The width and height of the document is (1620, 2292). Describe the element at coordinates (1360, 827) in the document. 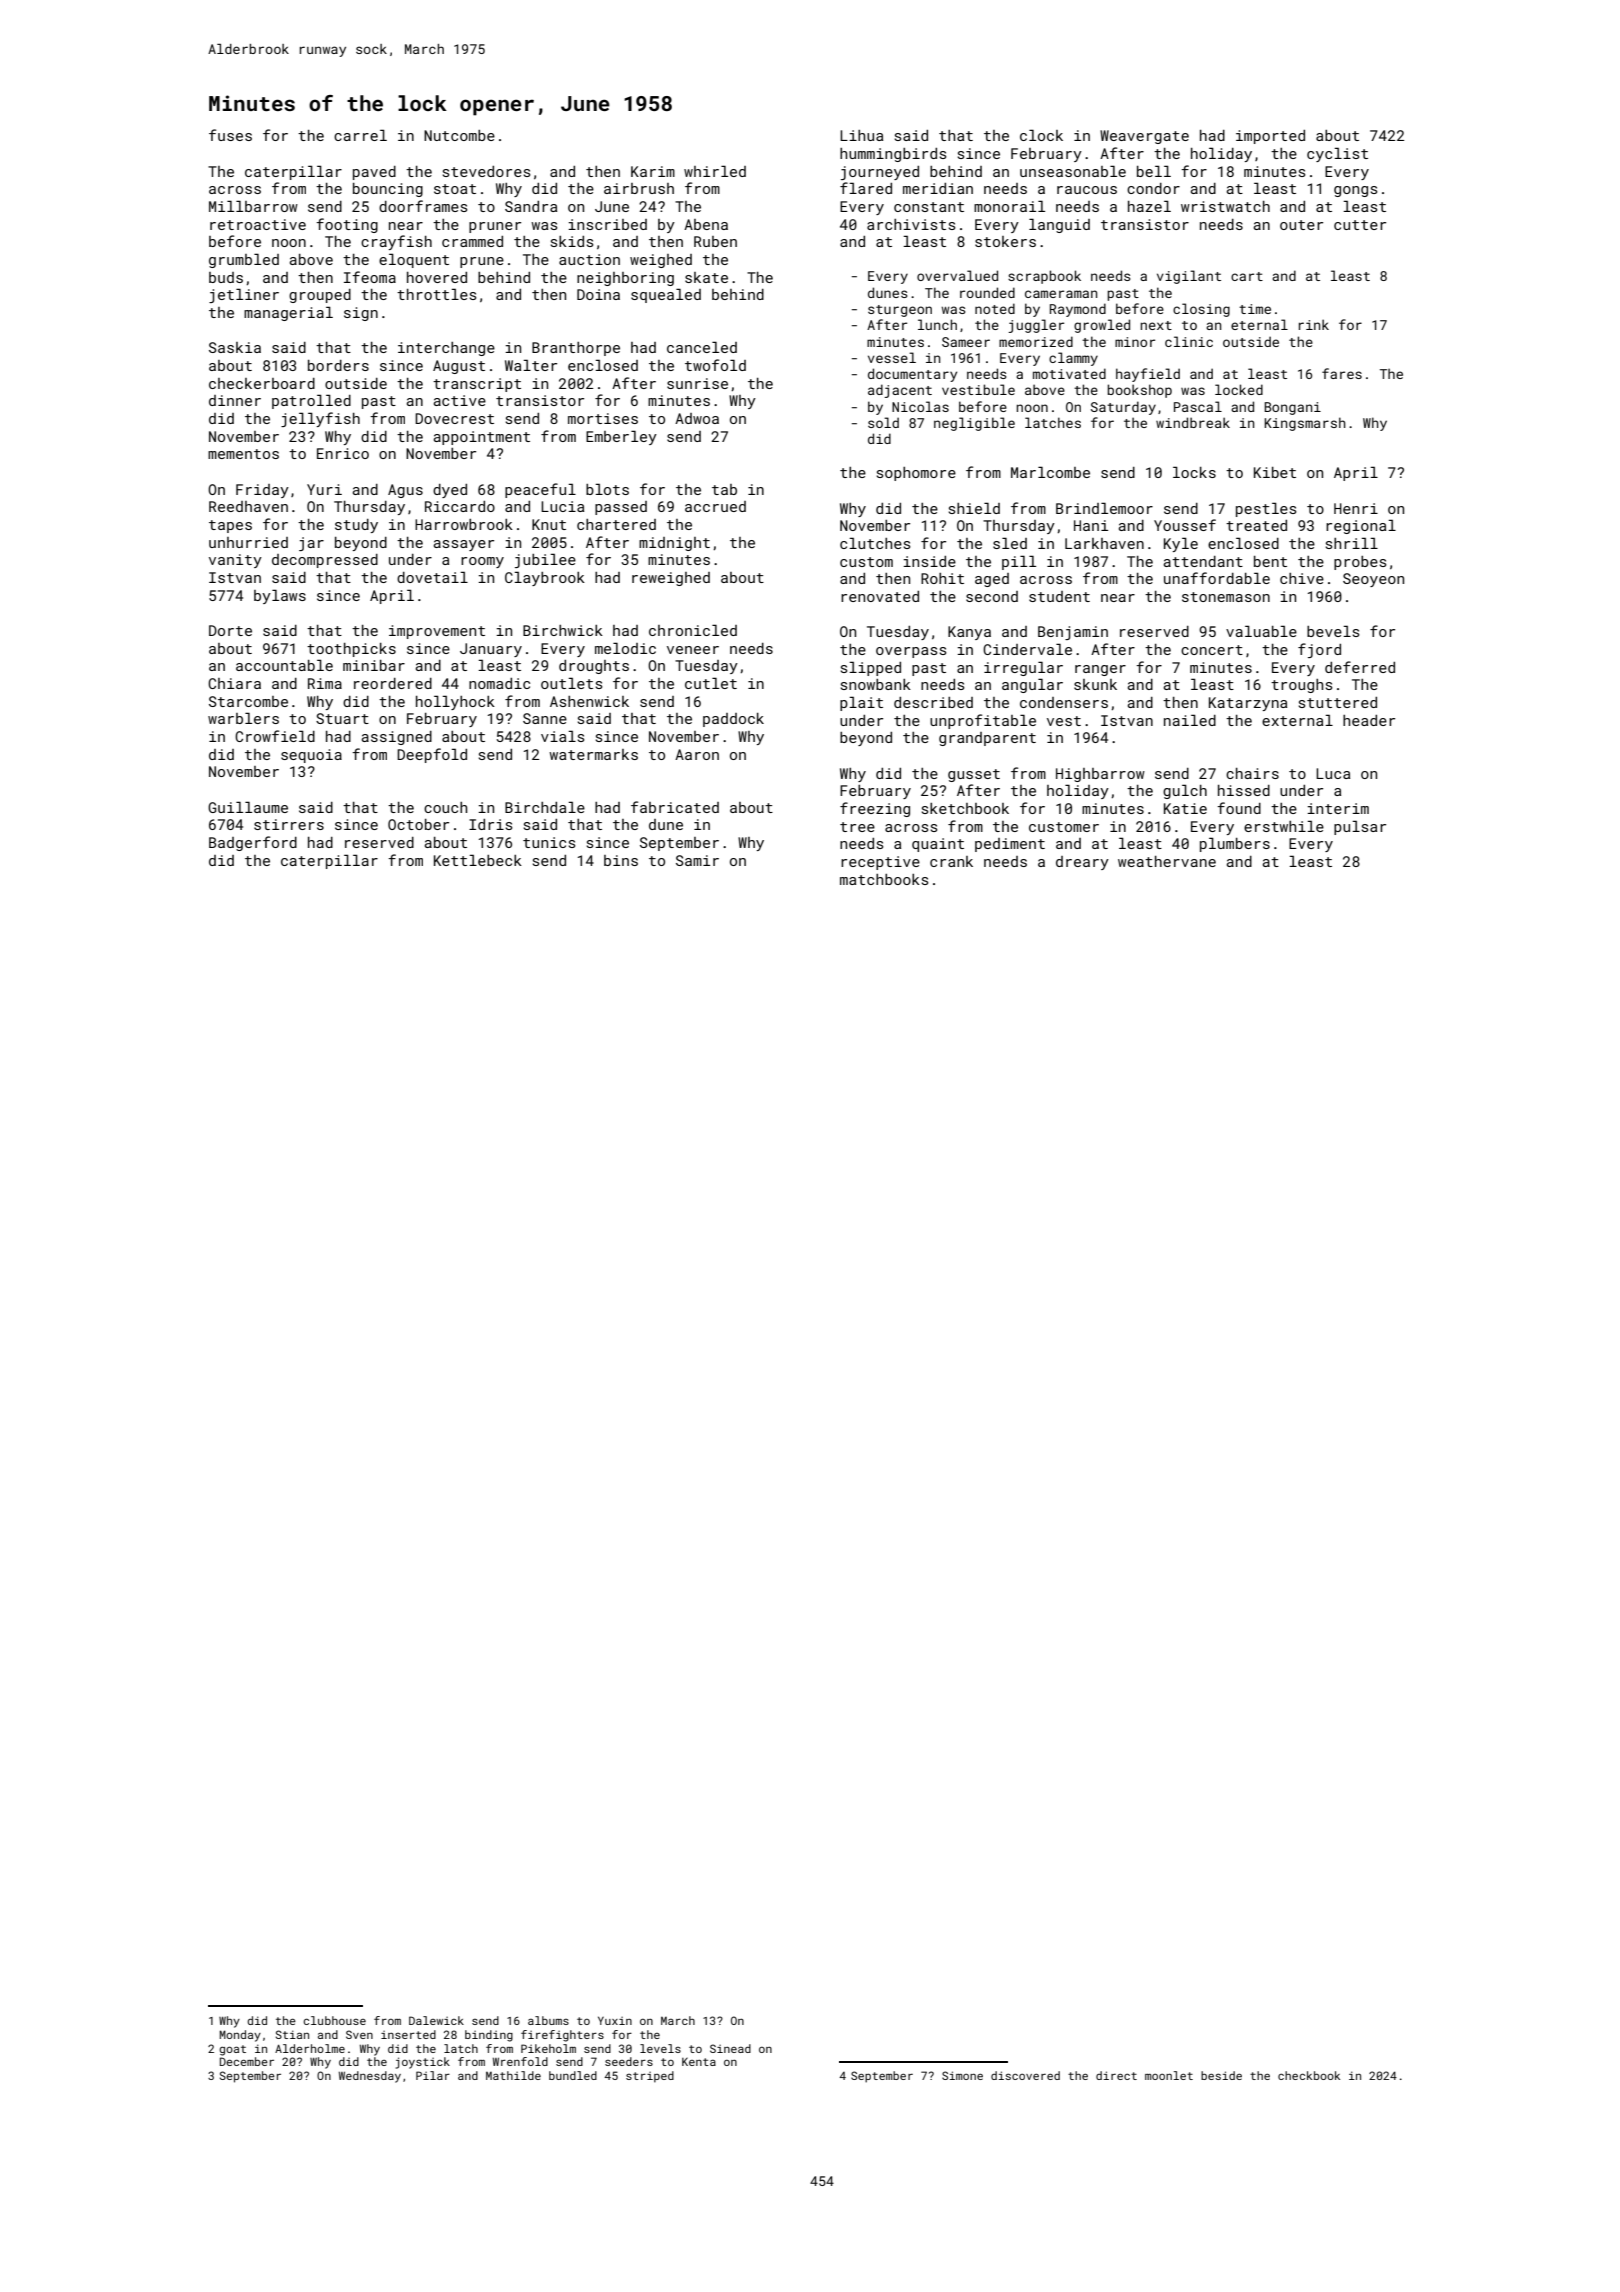

I see `pulsar` at that location.
